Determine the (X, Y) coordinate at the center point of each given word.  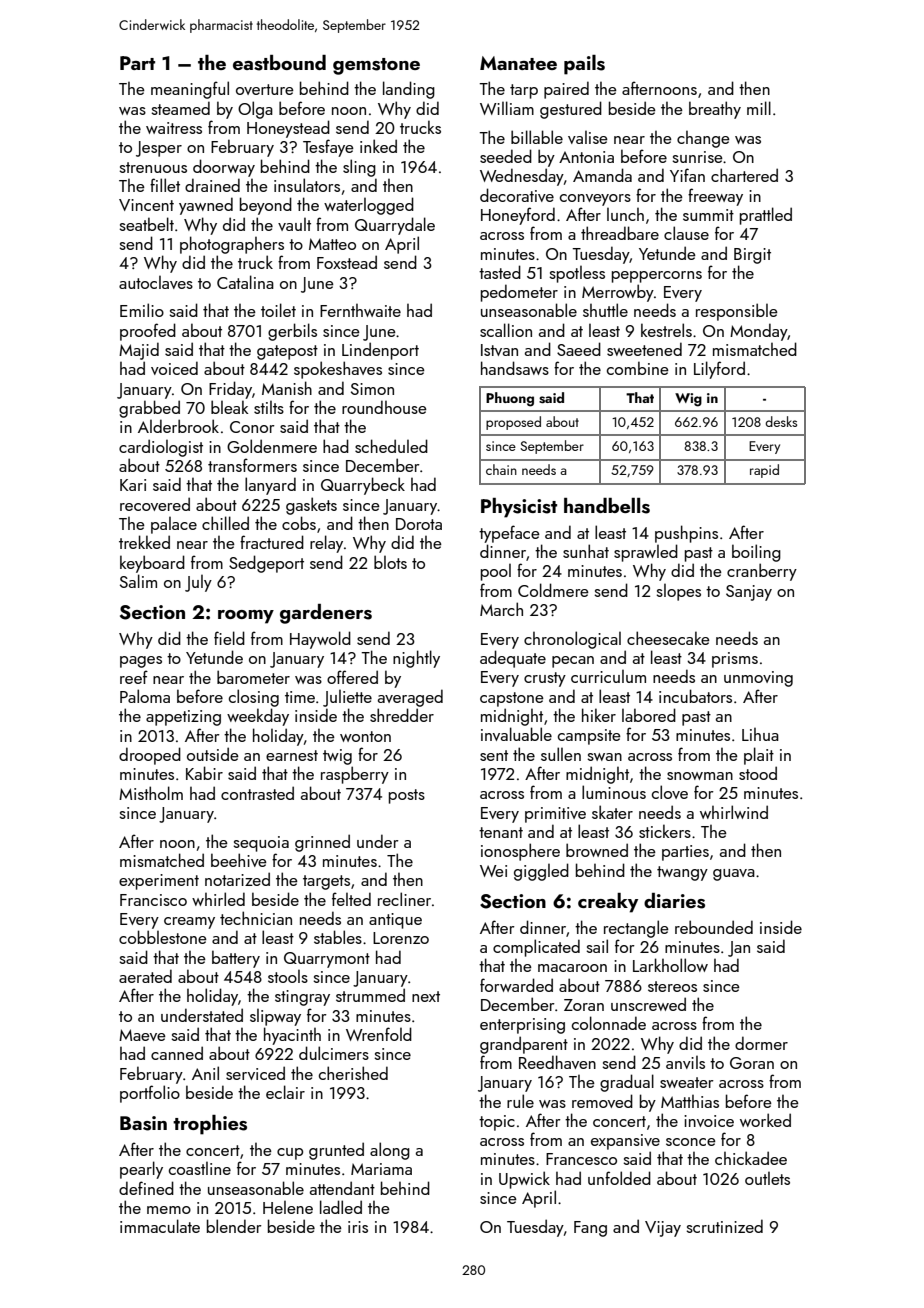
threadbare (620, 233)
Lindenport (380, 351)
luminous (614, 792)
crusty (545, 679)
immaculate (160, 1226)
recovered (155, 504)
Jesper (159, 149)
